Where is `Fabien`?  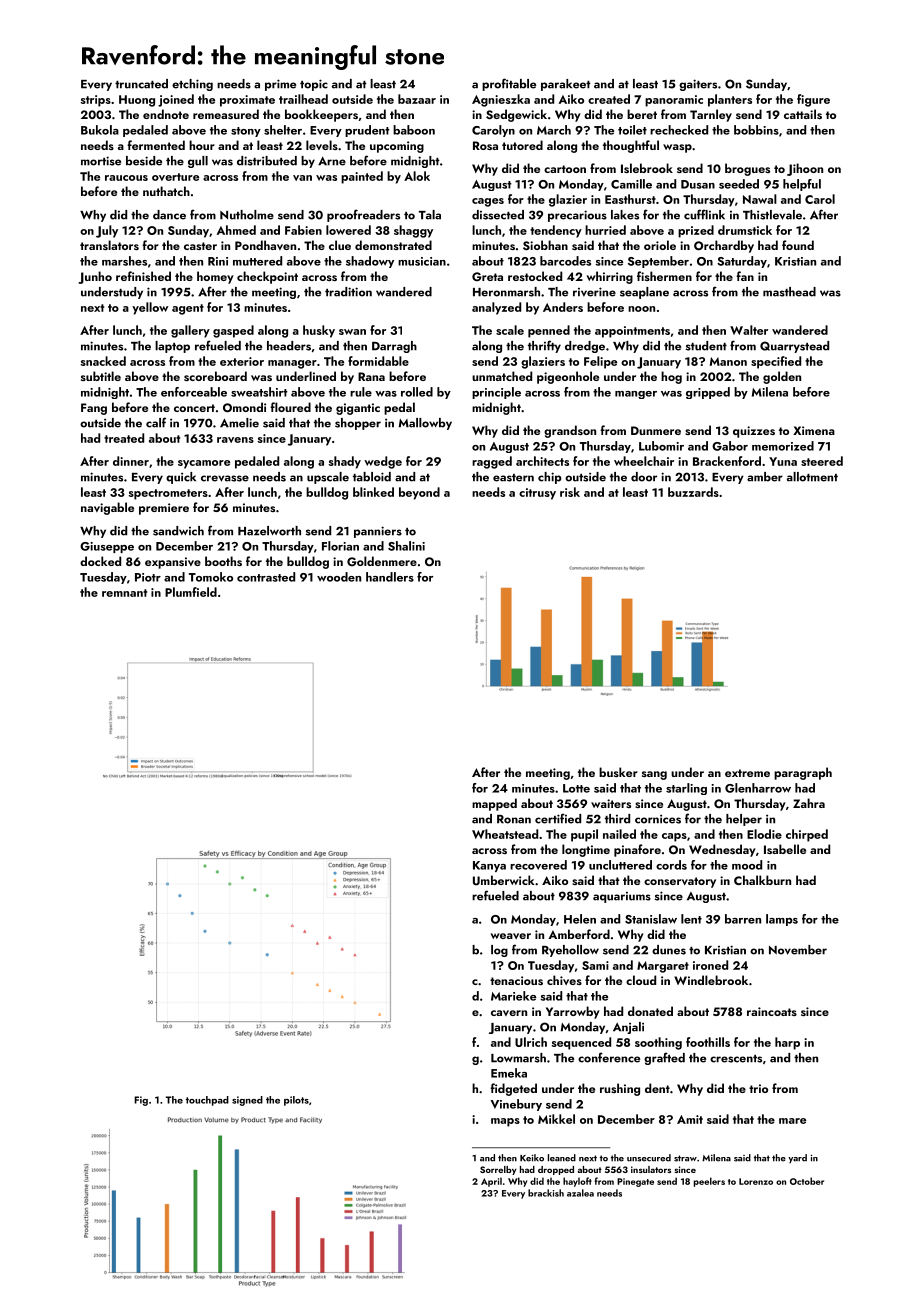 Fabien is located at coordinates (303, 230).
